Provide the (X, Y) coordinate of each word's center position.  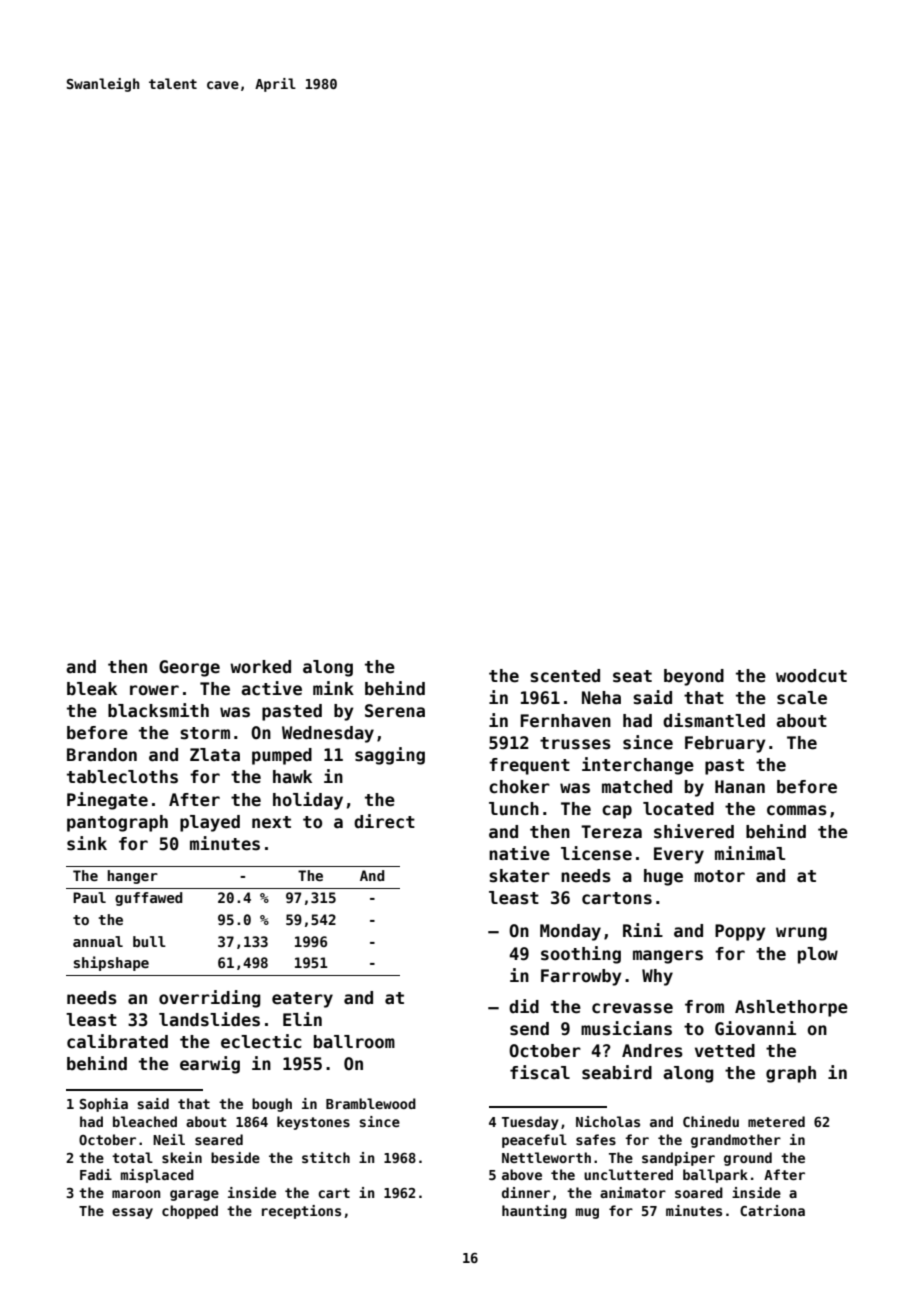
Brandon (102, 755)
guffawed (149, 899)
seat (632, 676)
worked (260, 667)
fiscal (540, 1072)
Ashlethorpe (791, 1008)
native (519, 853)
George (189, 668)
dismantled (714, 720)
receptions (301, 1212)
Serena (395, 711)
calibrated (117, 1041)
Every (679, 855)
